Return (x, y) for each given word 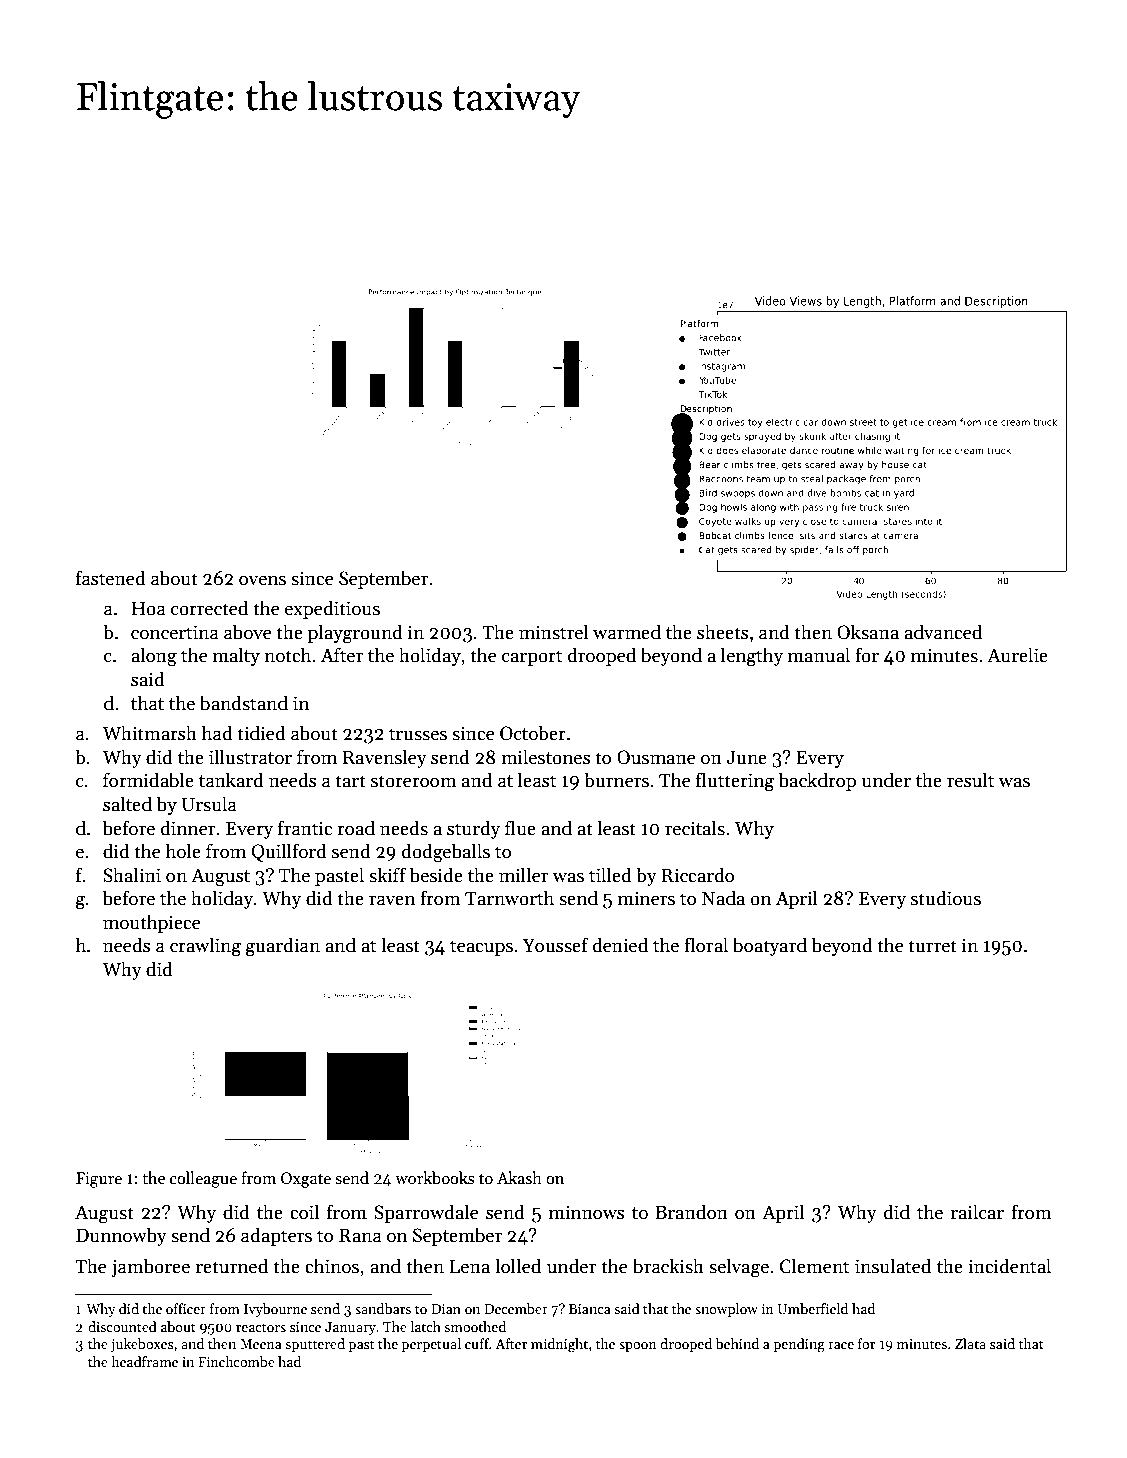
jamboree (150, 1267)
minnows (586, 1212)
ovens (262, 580)
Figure (99, 1180)
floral (706, 945)
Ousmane (656, 757)
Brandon (691, 1212)
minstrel (553, 632)
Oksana (868, 632)
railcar (977, 1212)
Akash (519, 1177)
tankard (231, 780)
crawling (205, 947)
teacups (481, 948)
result (970, 780)
